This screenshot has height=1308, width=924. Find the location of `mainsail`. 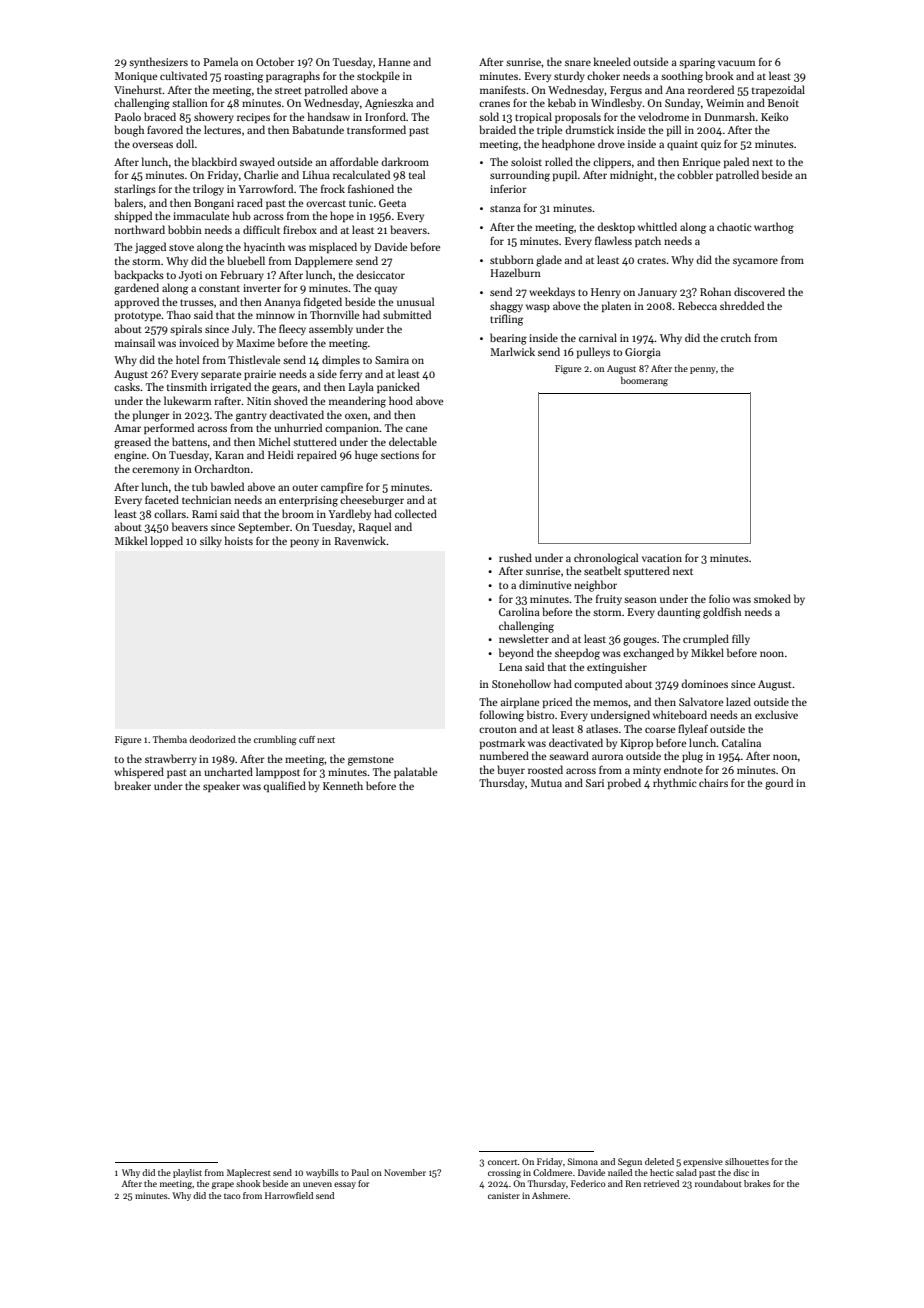

mainsail is located at coordinates (135, 342).
